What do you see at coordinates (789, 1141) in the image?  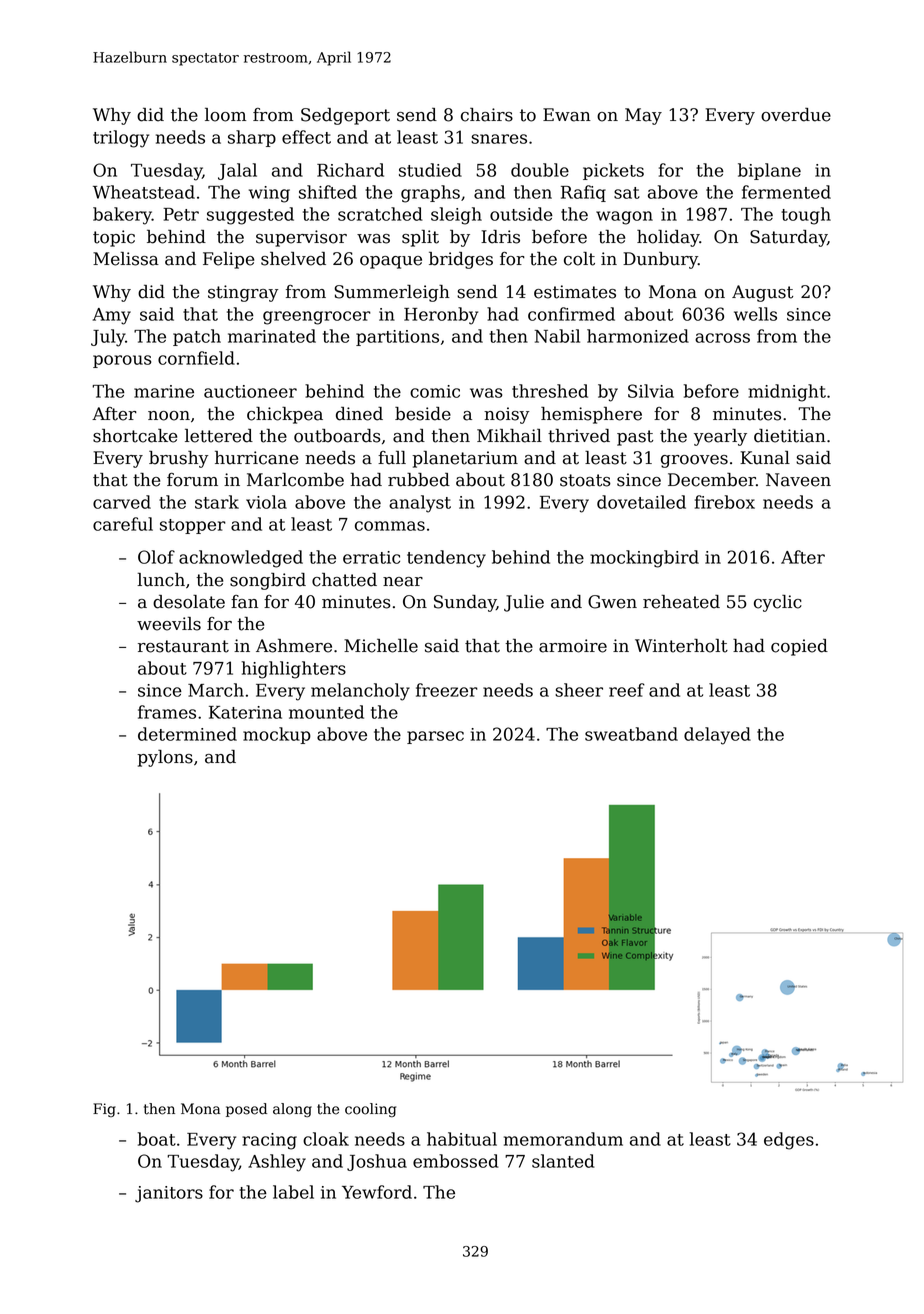 I see `edges` at bounding box center [789, 1141].
